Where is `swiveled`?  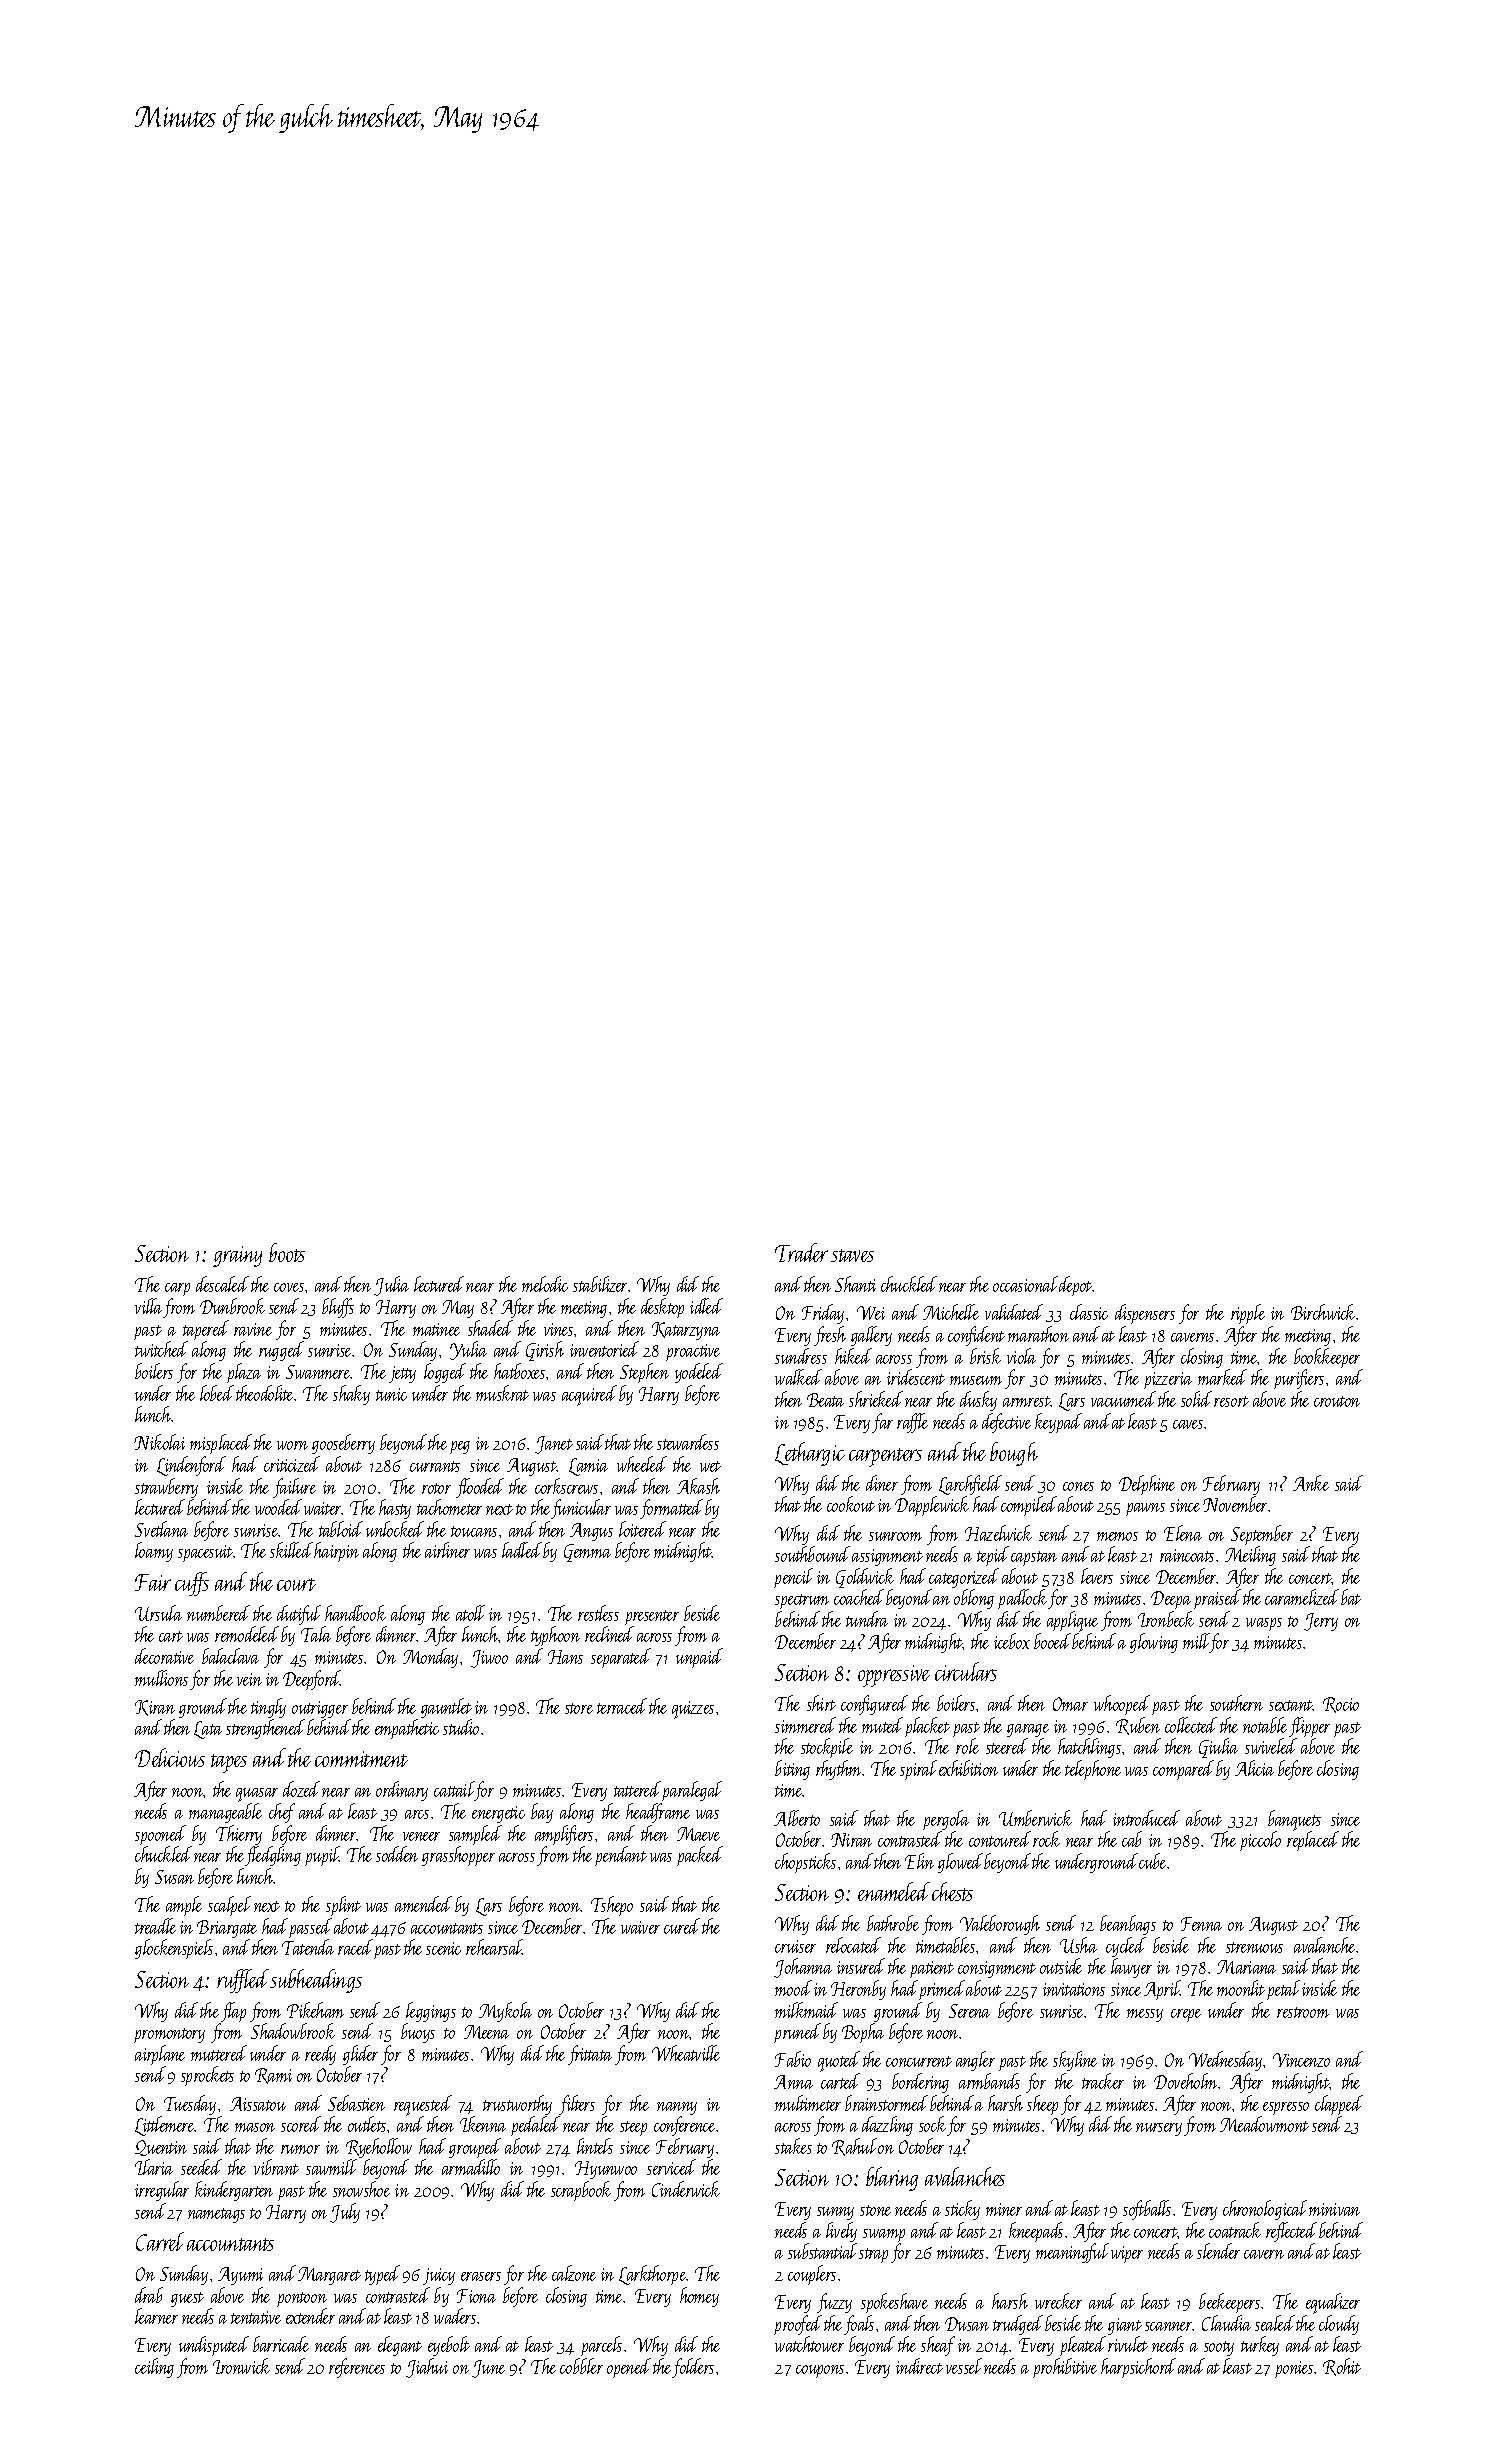
swiveled is located at coordinates (1271, 1746).
